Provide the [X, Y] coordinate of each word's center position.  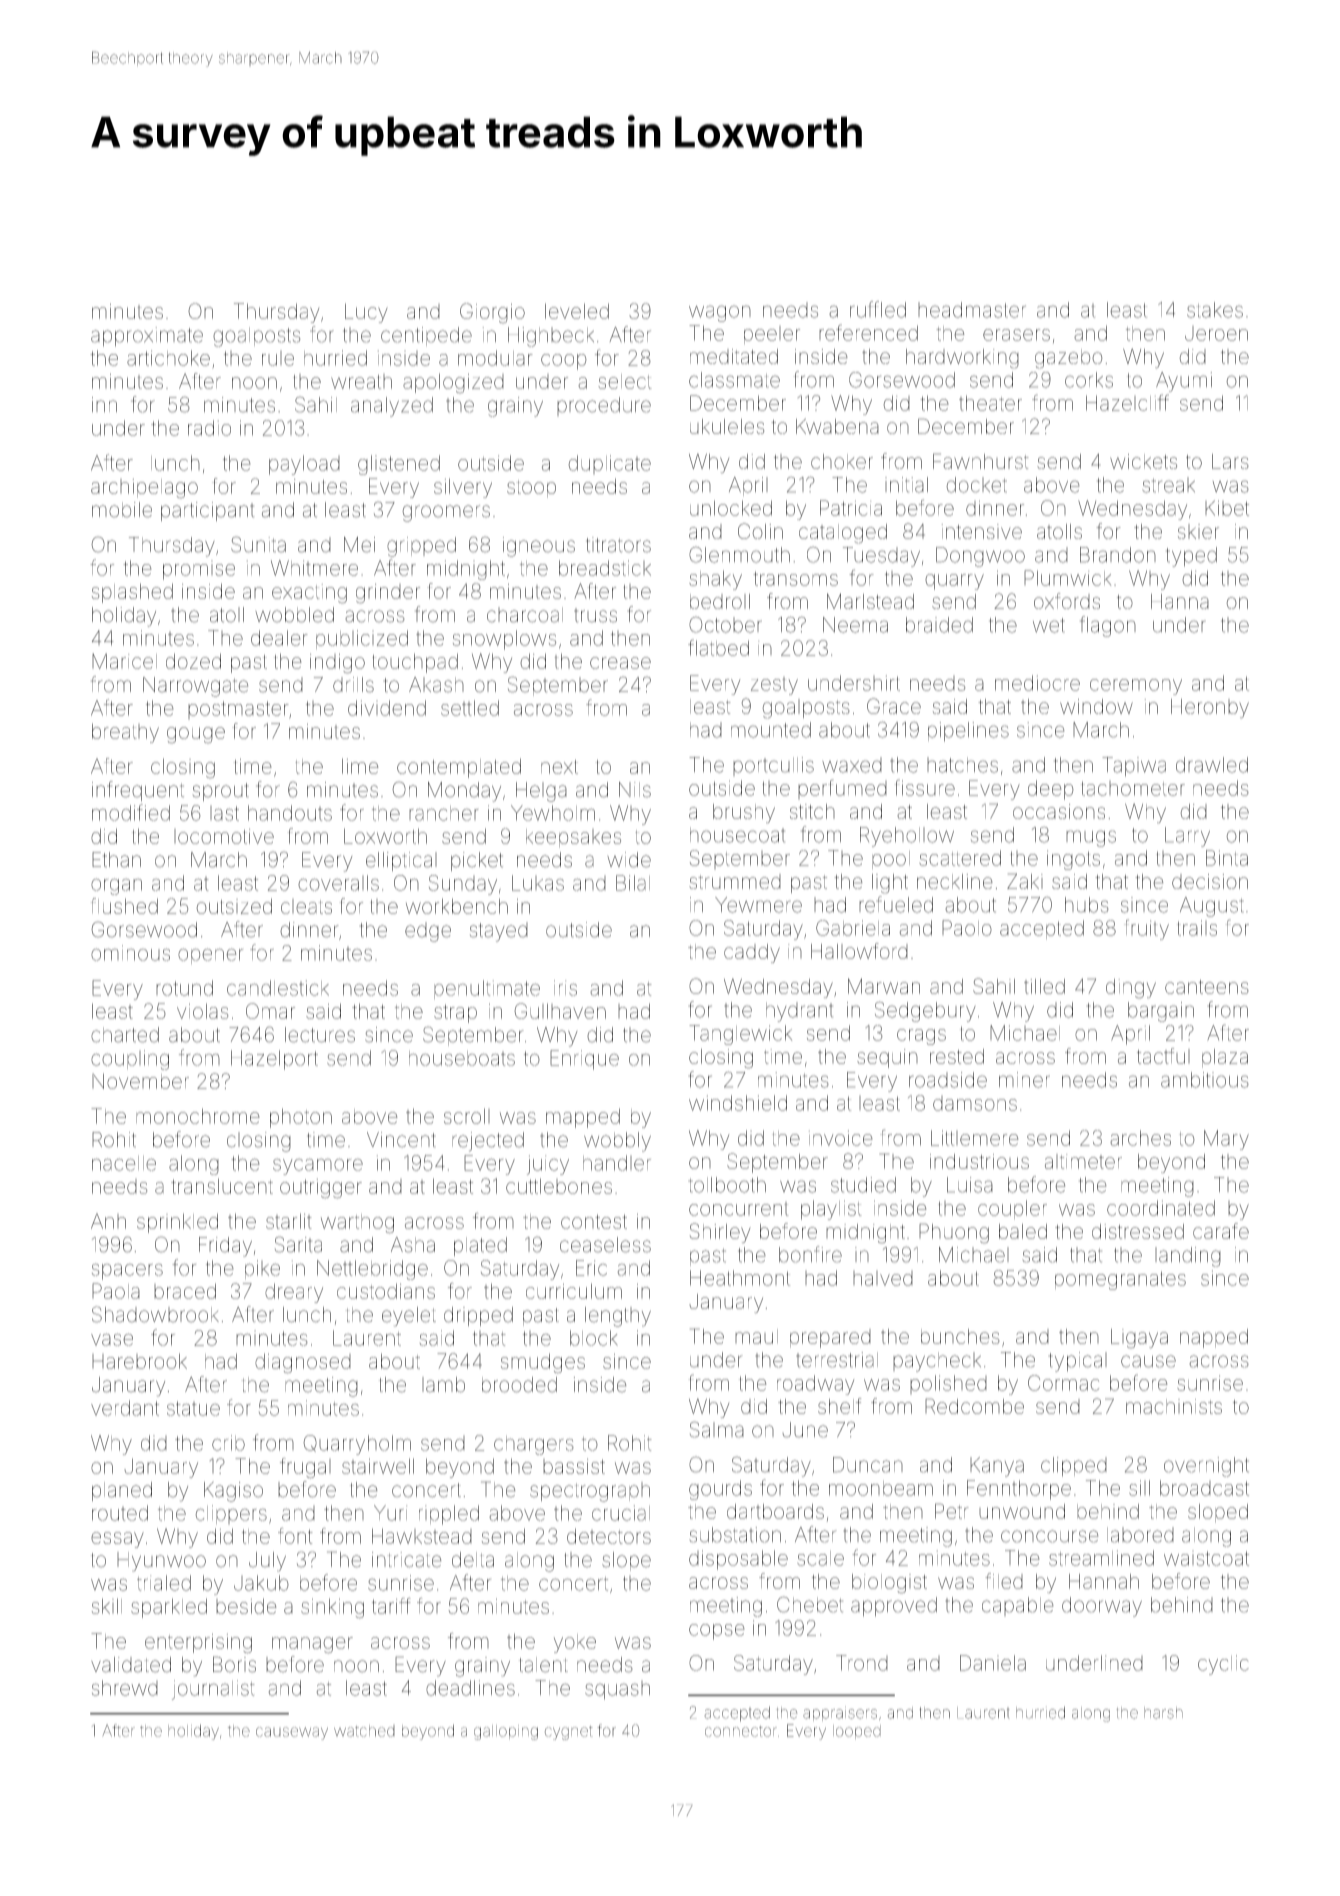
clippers [231, 1514]
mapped [583, 1118]
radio [209, 428]
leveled [577, 311]
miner [1024, 1080]
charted [125, 1035]
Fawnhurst [981, 461]
